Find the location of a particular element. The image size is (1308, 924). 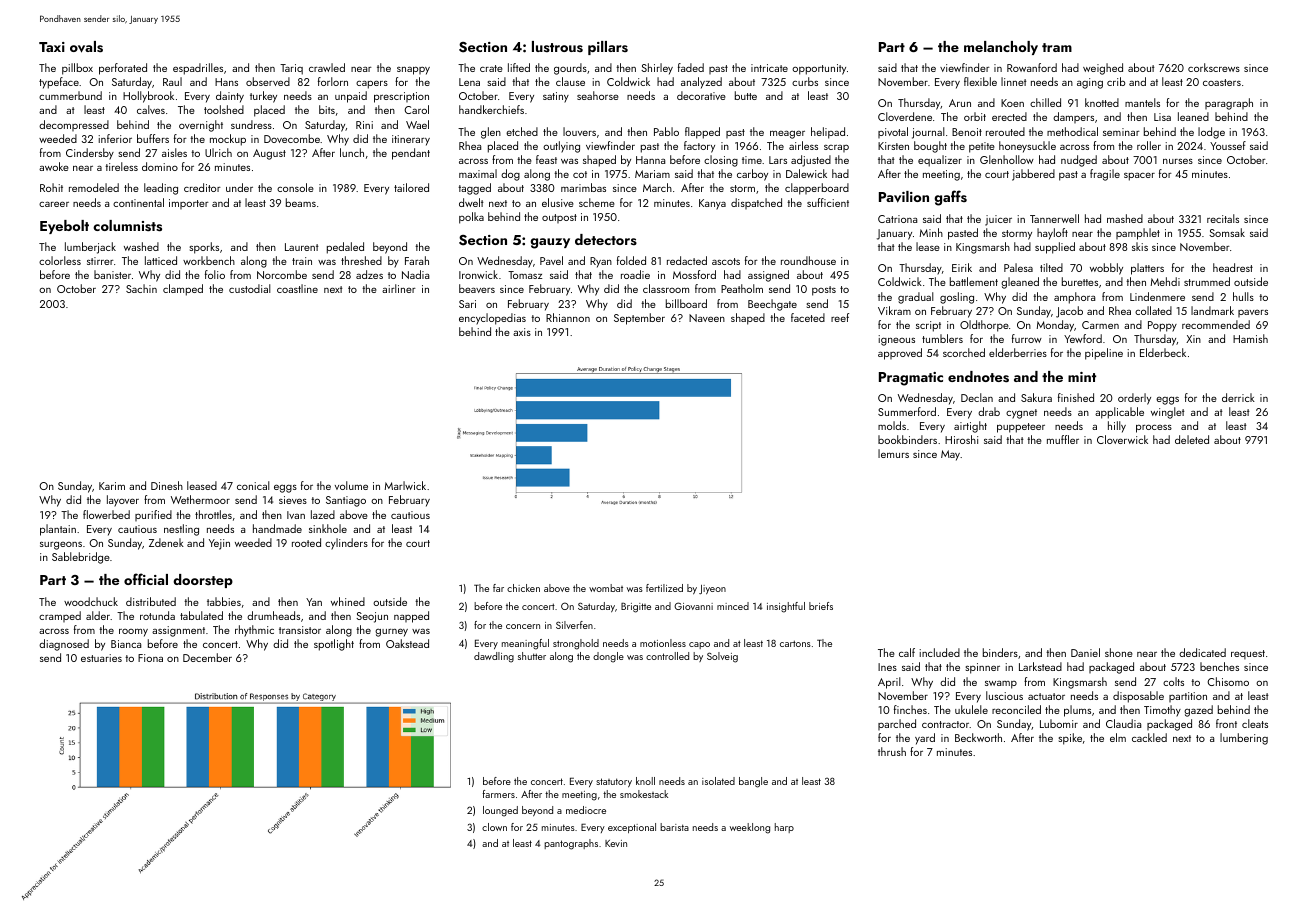

collated is located at coordinates (1153, 310).
